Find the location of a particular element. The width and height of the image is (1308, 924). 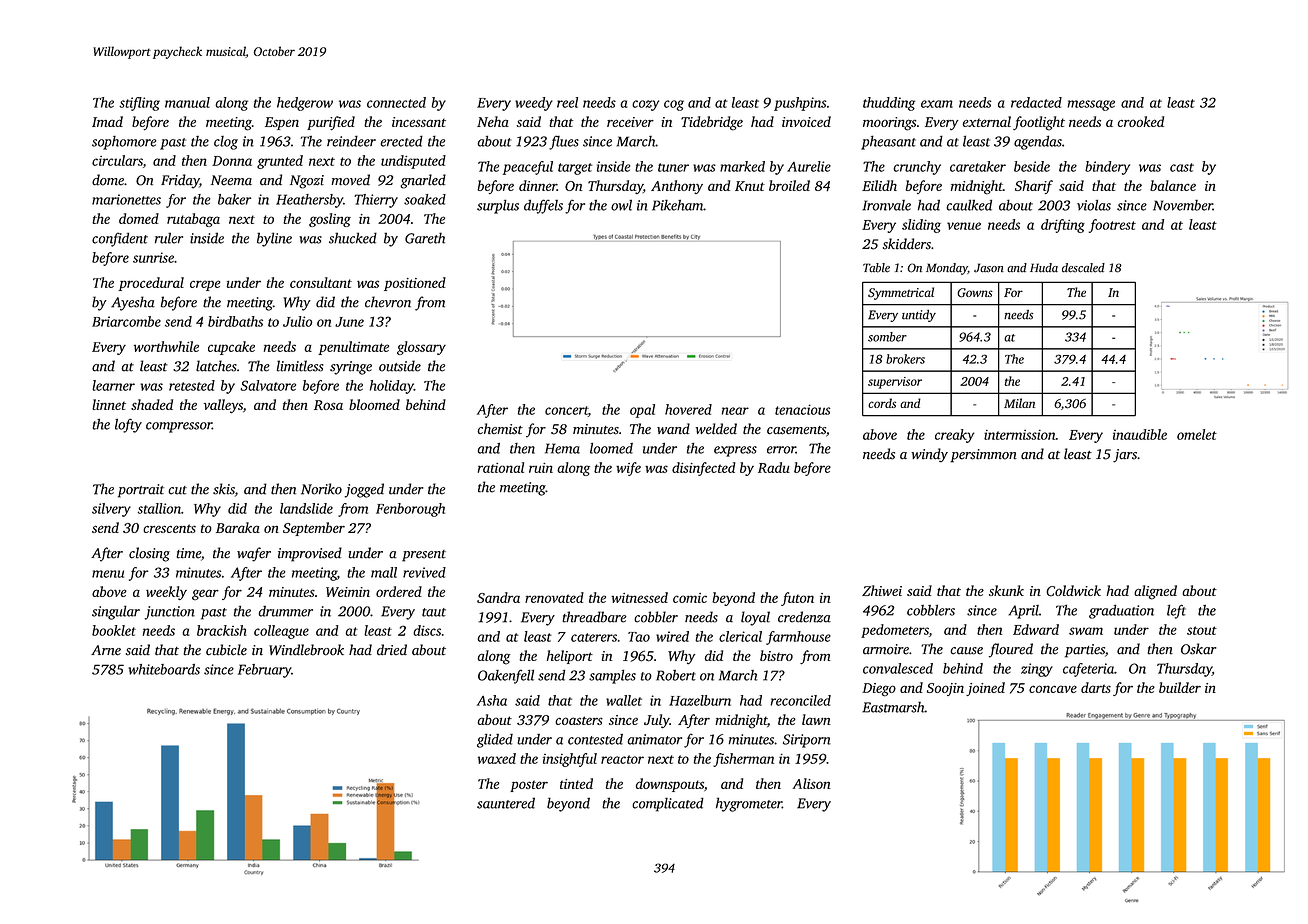

whiteboards is located at coordinates (164, 669).
